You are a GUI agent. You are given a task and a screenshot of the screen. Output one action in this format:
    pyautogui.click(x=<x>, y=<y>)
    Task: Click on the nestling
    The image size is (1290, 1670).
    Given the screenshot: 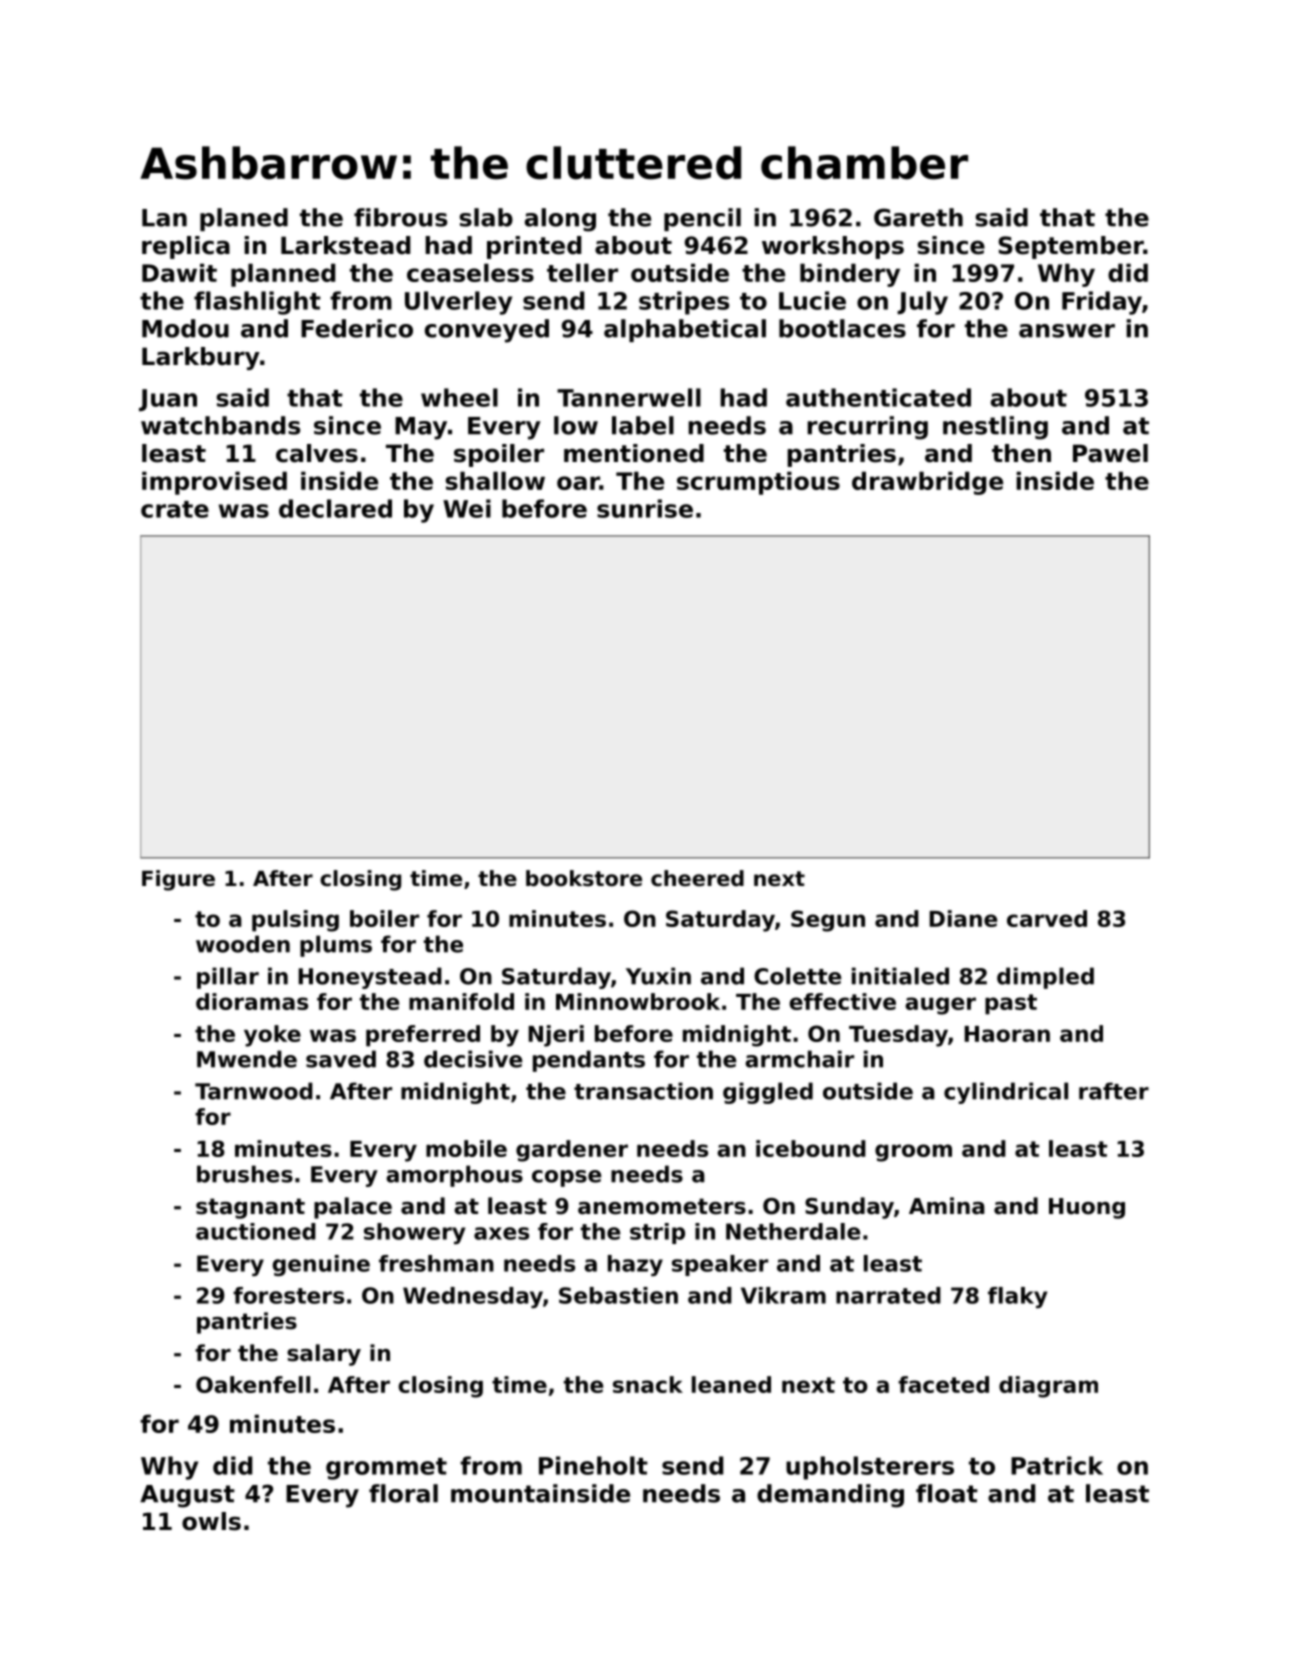 What is the action you would take?
    pyautogui.click(x=995, y=428)
